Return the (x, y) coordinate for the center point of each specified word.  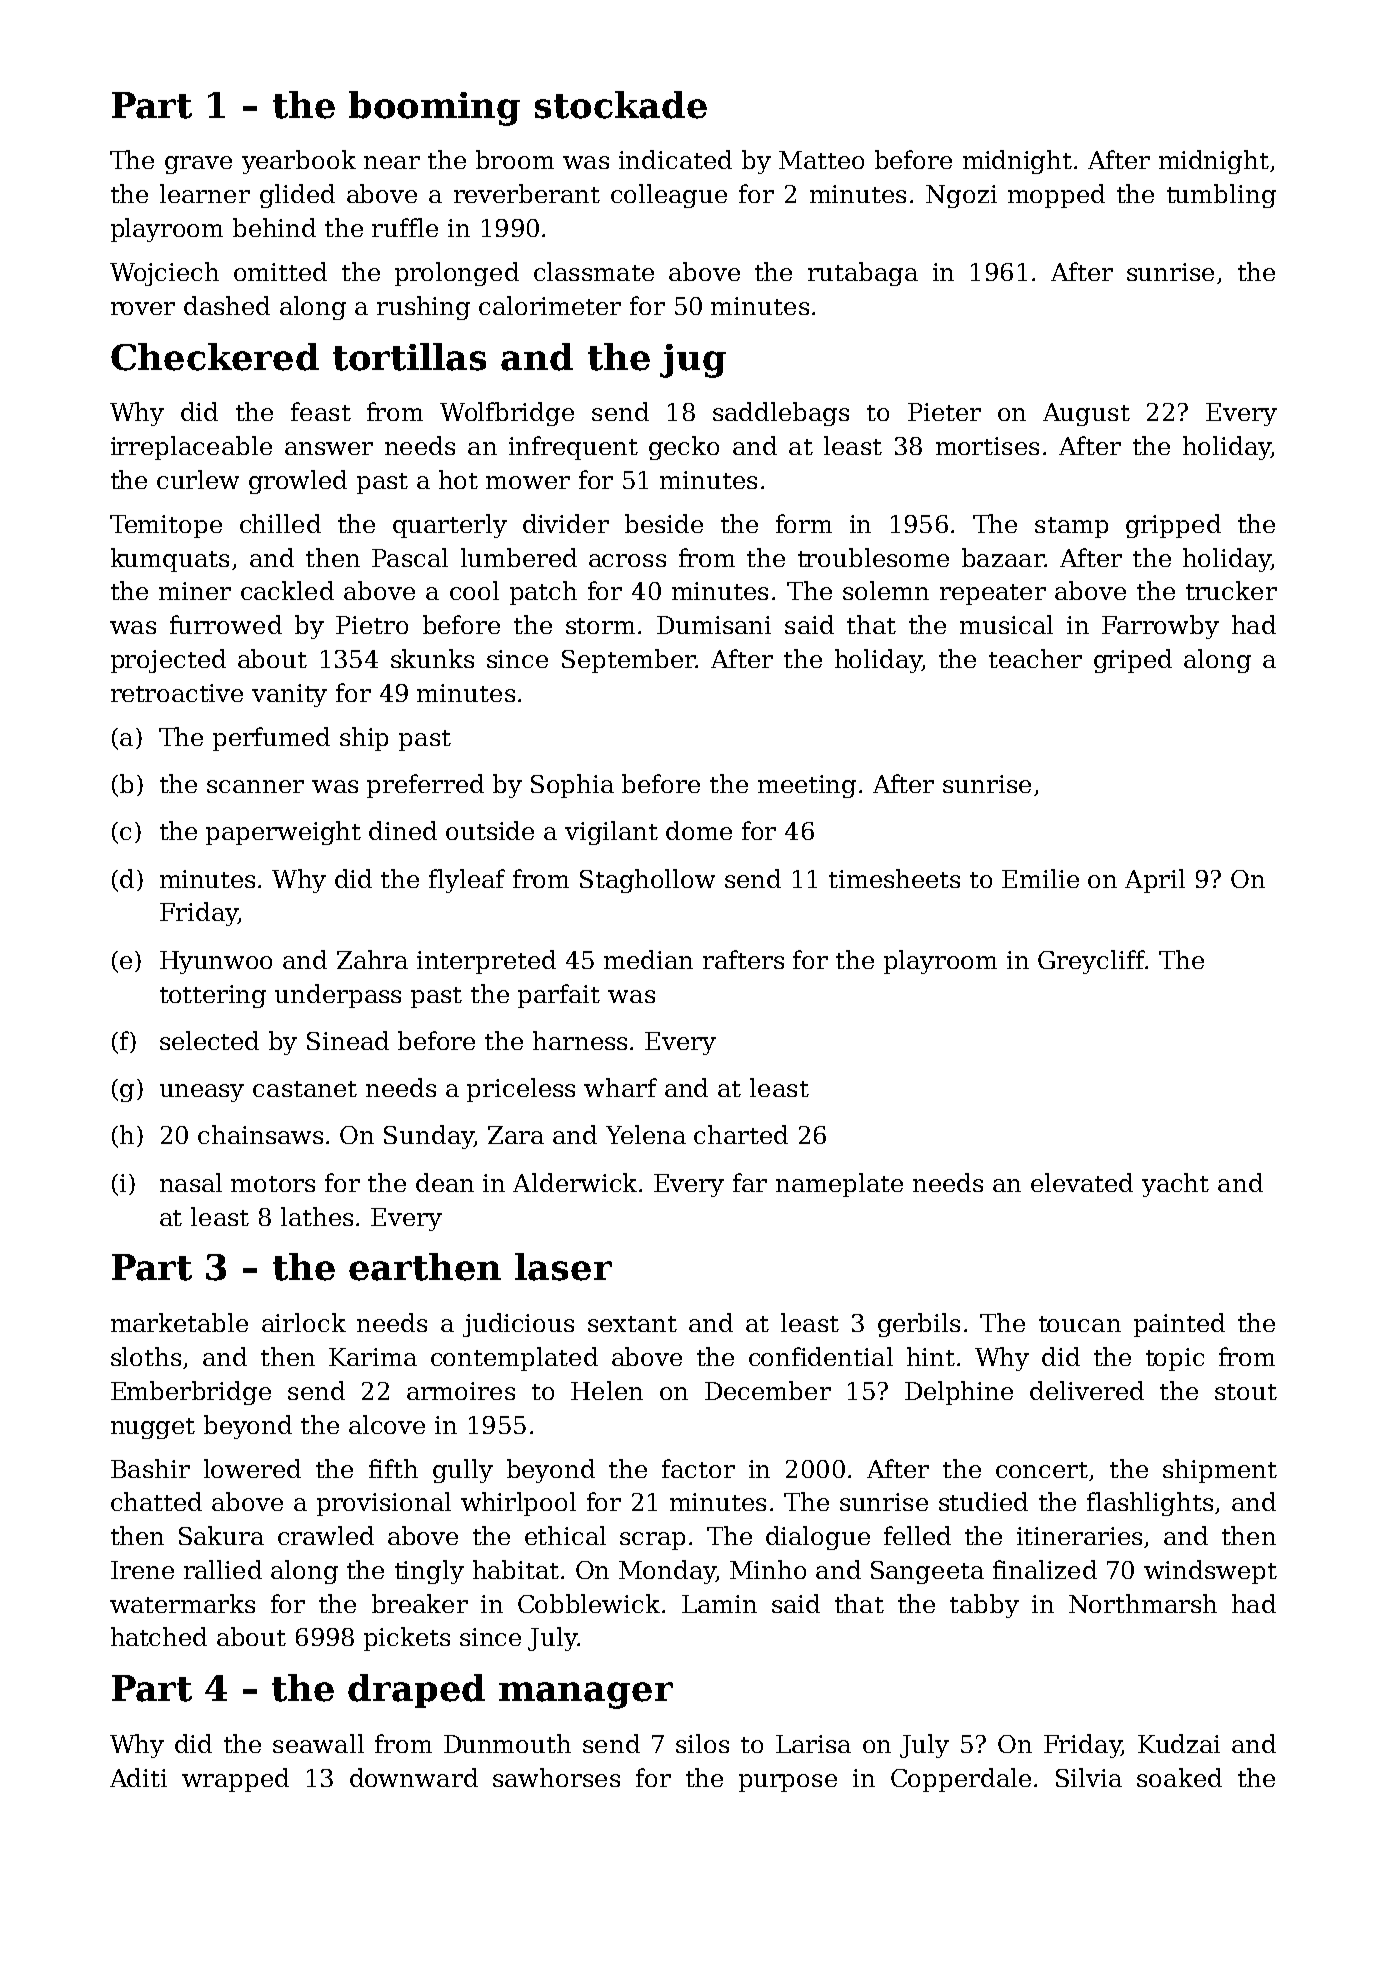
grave (198, 165)
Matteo (821, 160)
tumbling (1221, 196)
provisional (384, 1504)
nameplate (839, 1185)
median (648, 959)
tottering (213, 996)
